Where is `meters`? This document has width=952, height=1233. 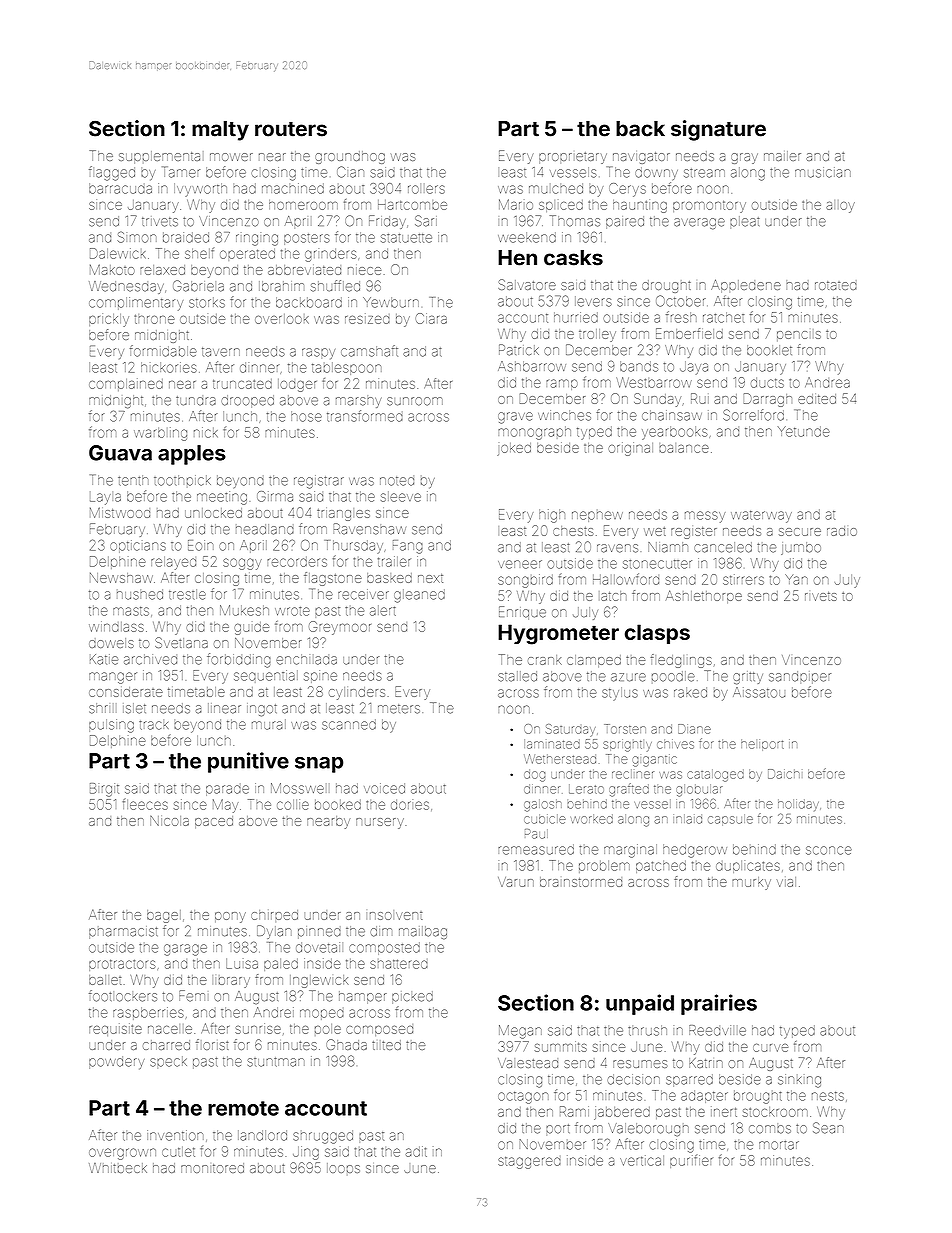 meters is located at coordinates (399, 709).
